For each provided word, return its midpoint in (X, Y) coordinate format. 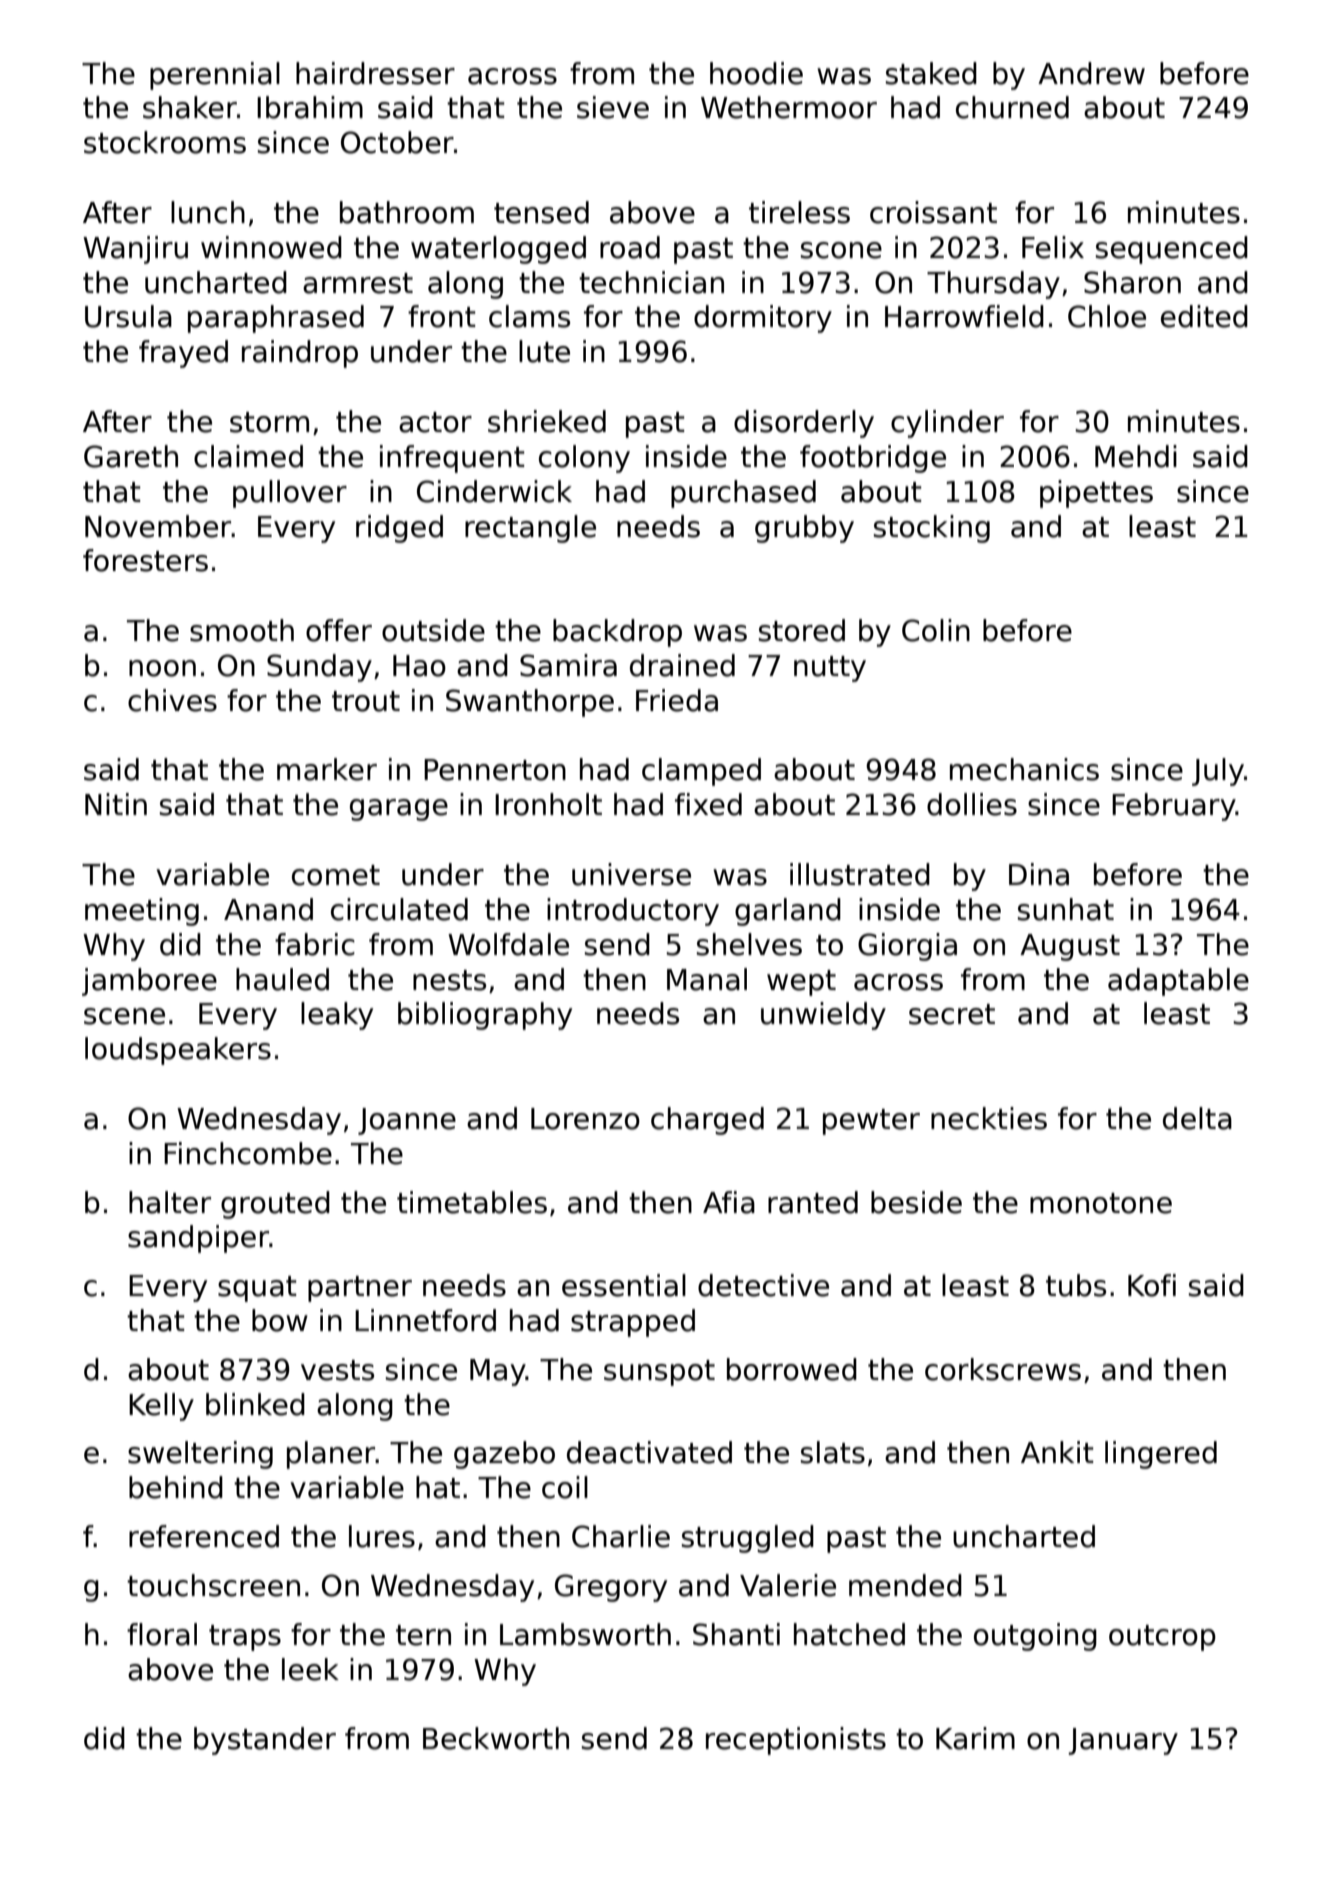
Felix (1053, 247)
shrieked (547, 421)
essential (624, 1285)
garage (399, 810)
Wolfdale (508, 944)
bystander (265, 1741)
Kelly (161, 1407)
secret (952, 1014)
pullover (290, 494)
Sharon (1132, 282)
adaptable (1178, 982)
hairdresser (375, 73)
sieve (613, 107)
